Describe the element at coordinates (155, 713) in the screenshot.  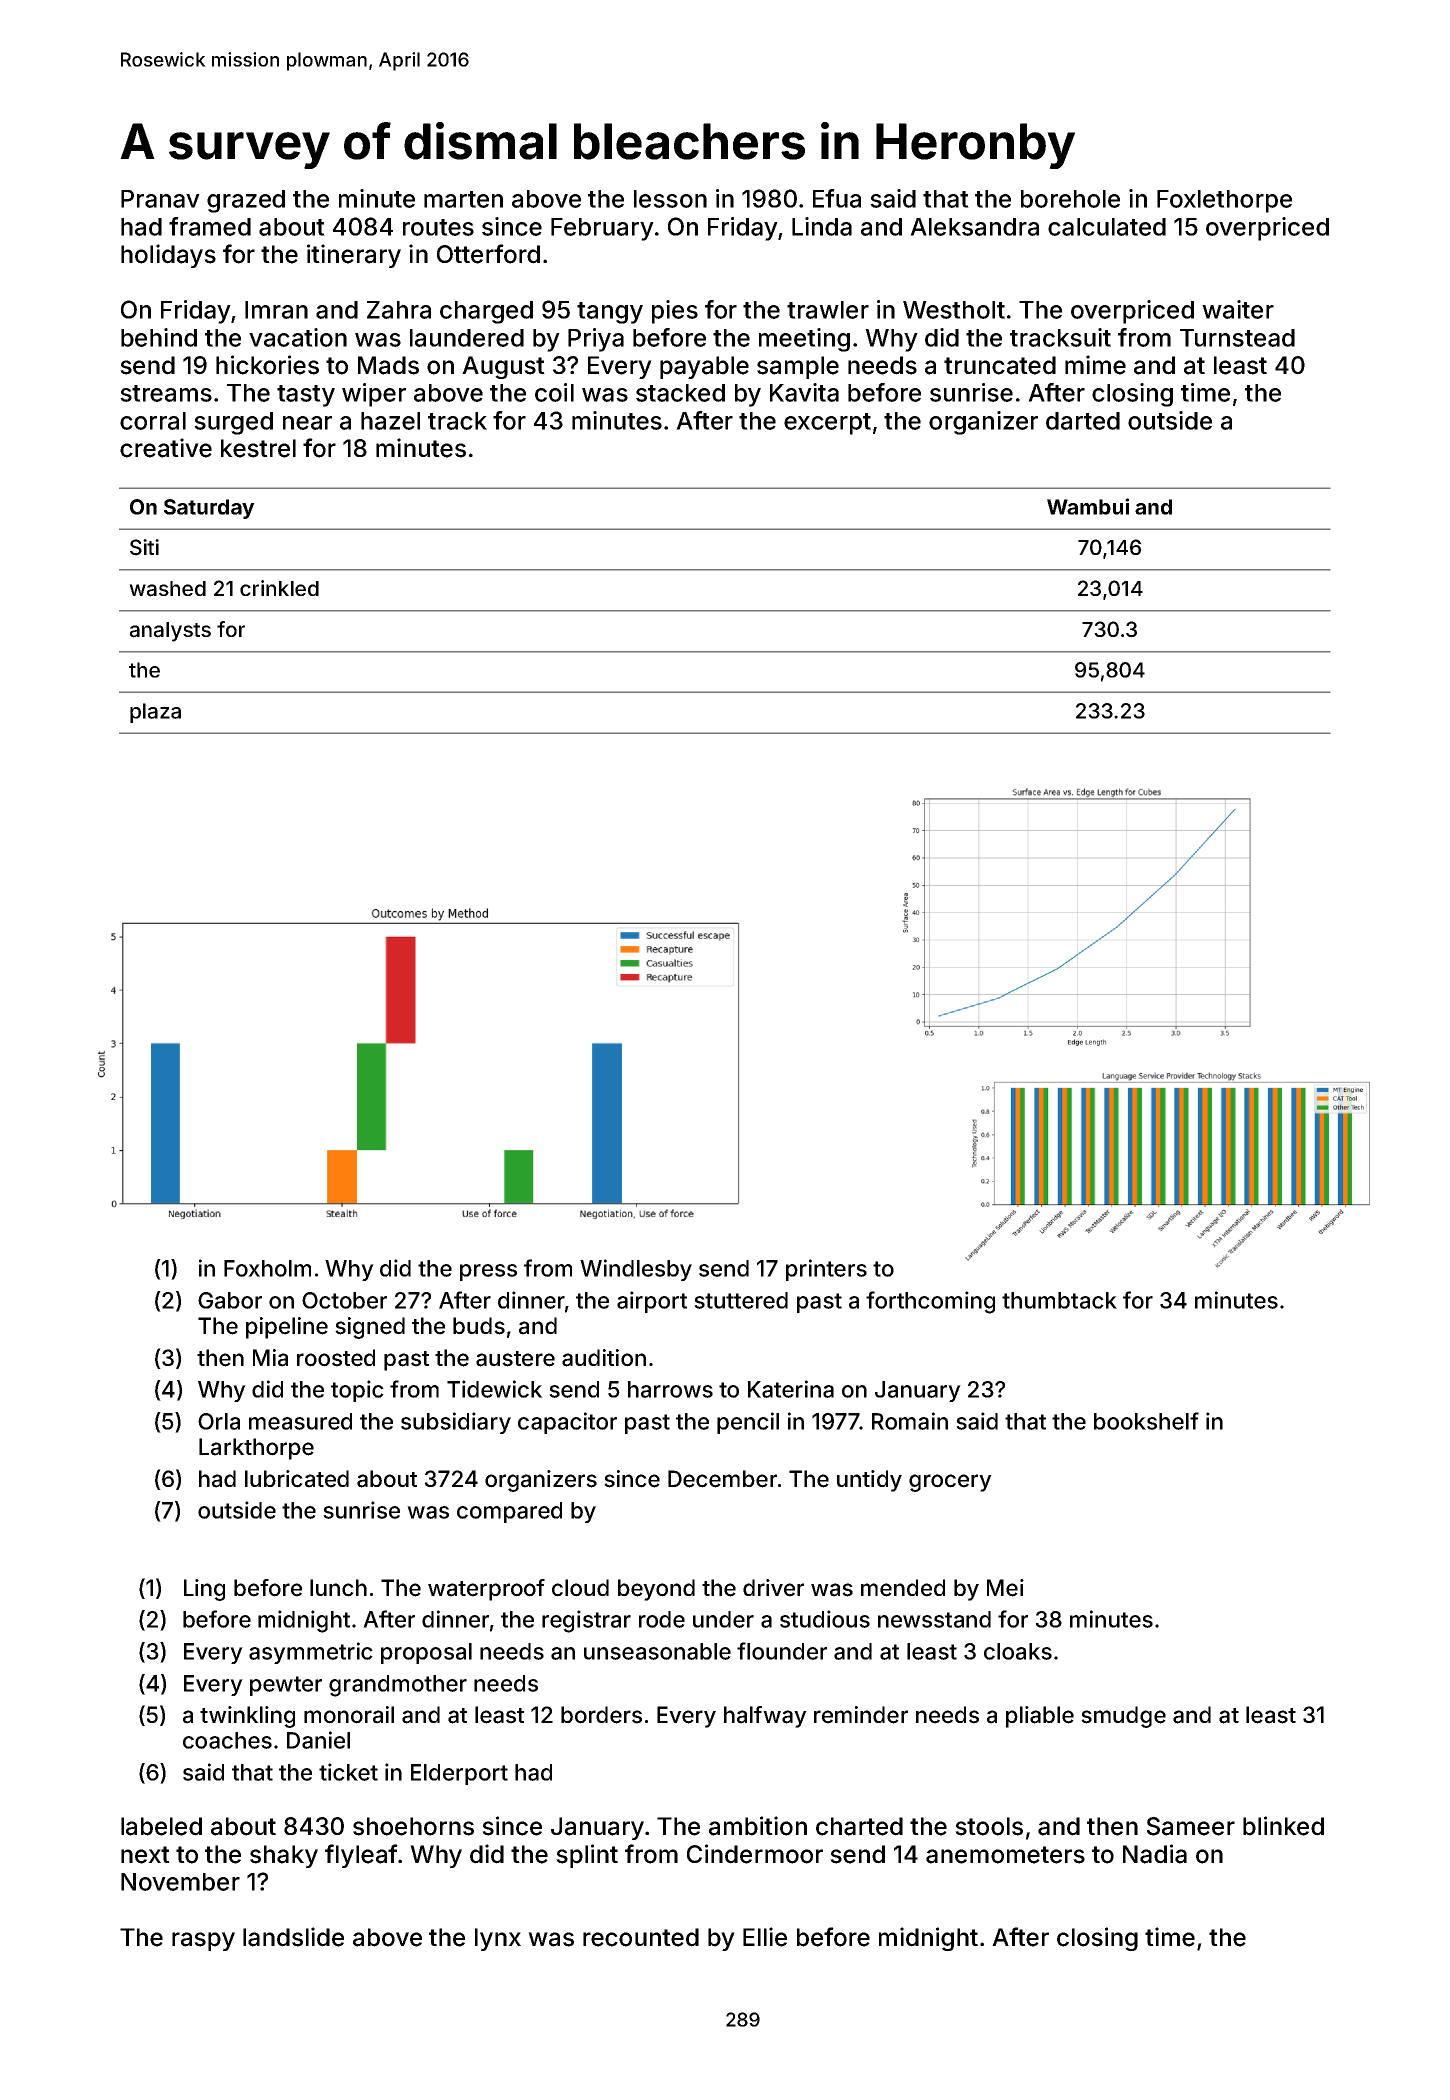
I see `plaza` at that location.
